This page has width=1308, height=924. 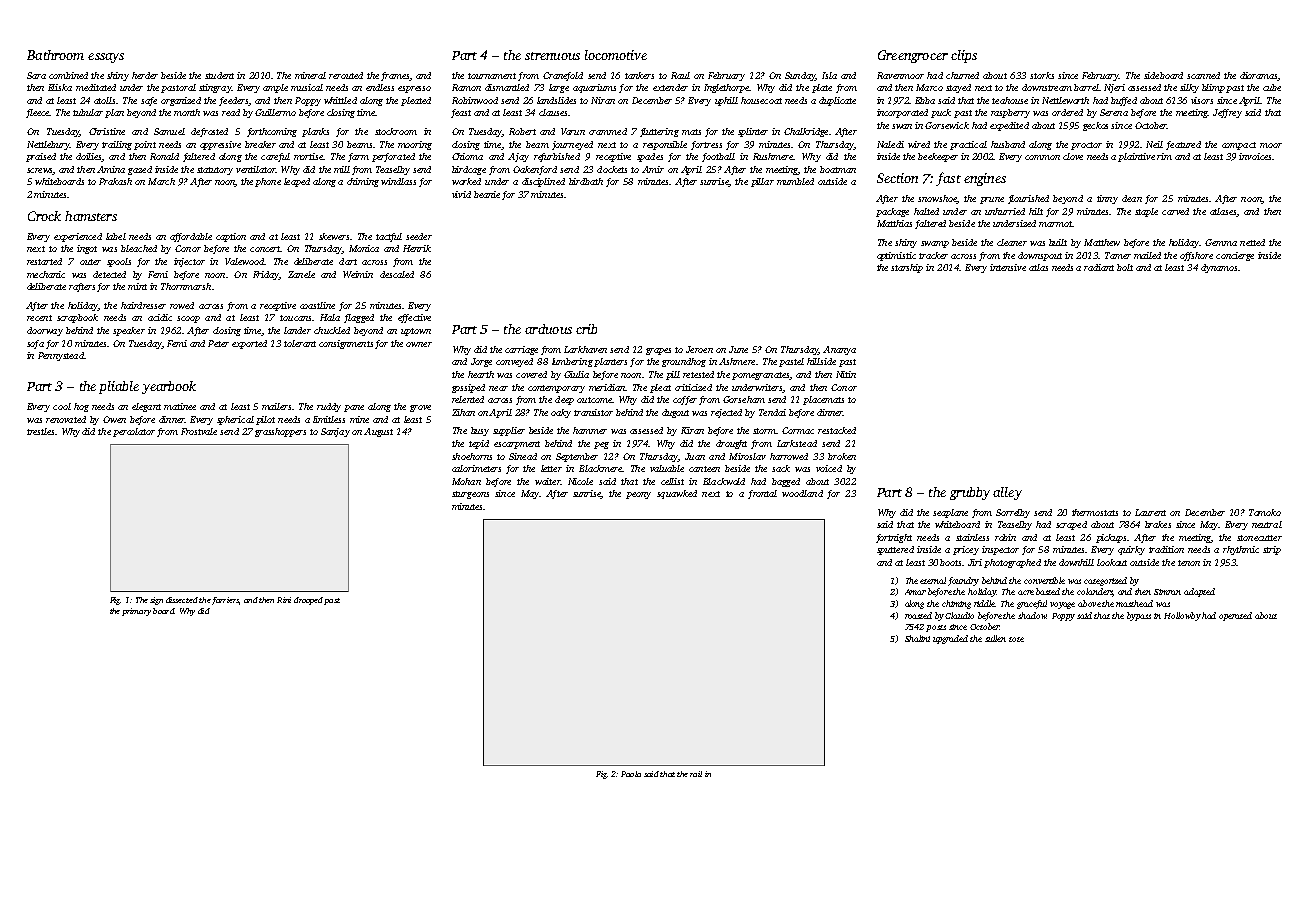 What do you see at coordinates (136, 612) in the page?
I see `primary` at bounding box center [136, 612].
